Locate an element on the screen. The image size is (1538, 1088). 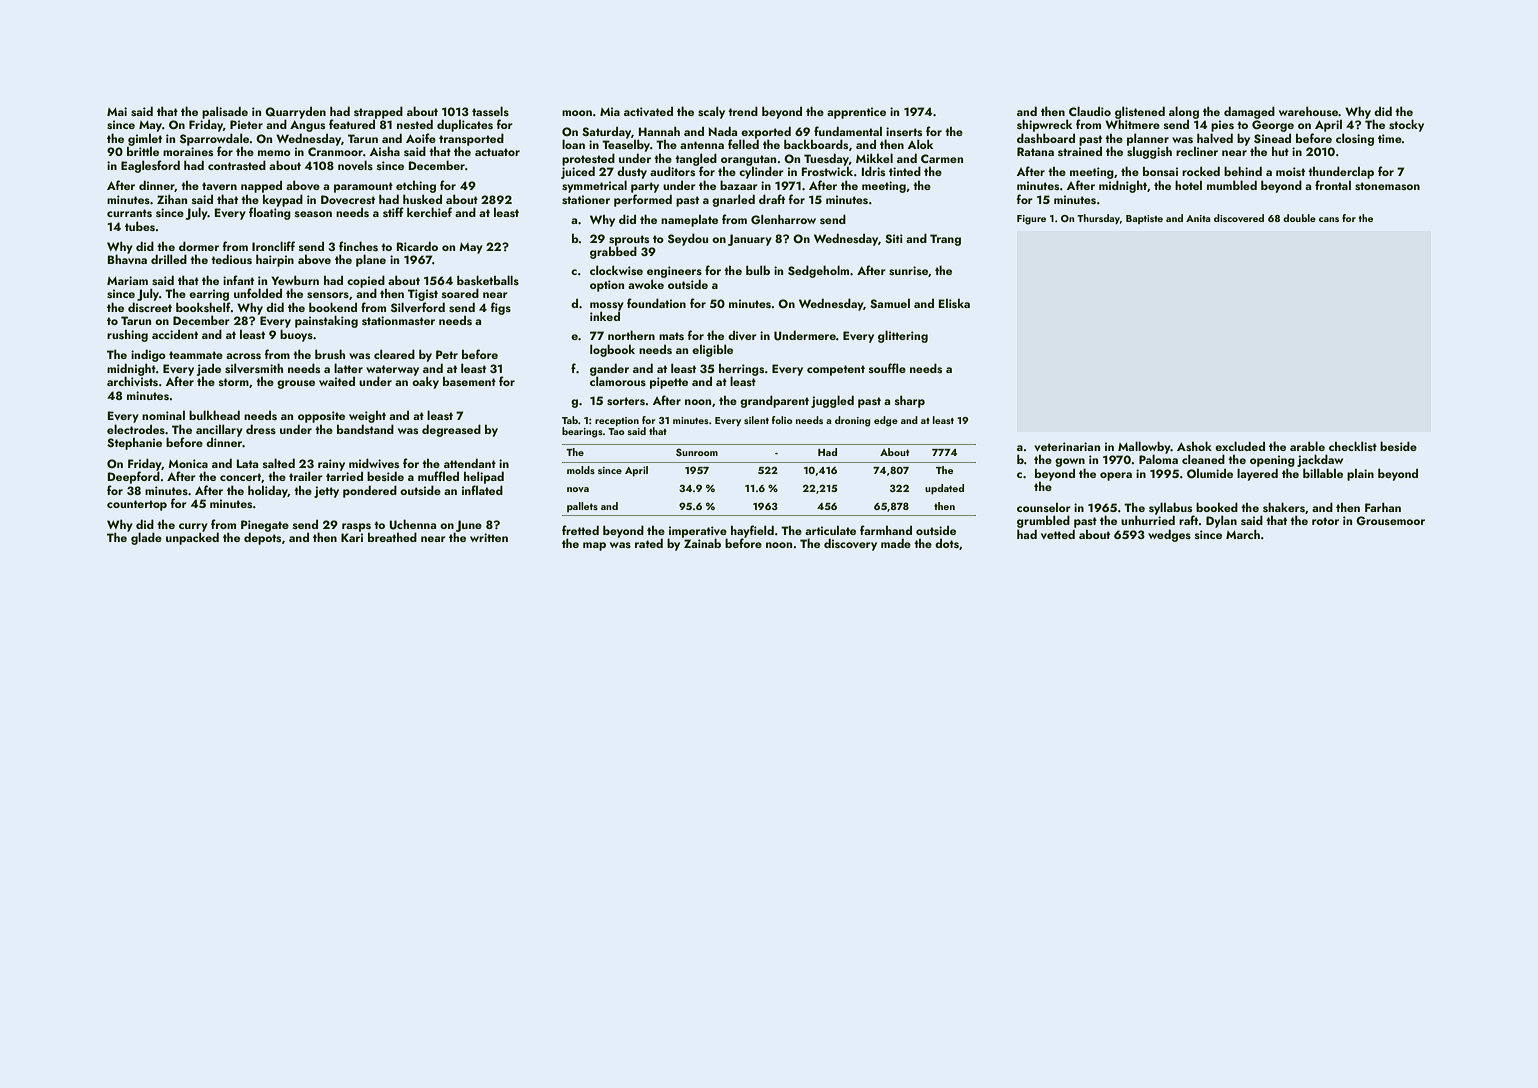
cleared is located at coordinates (394, 354).
